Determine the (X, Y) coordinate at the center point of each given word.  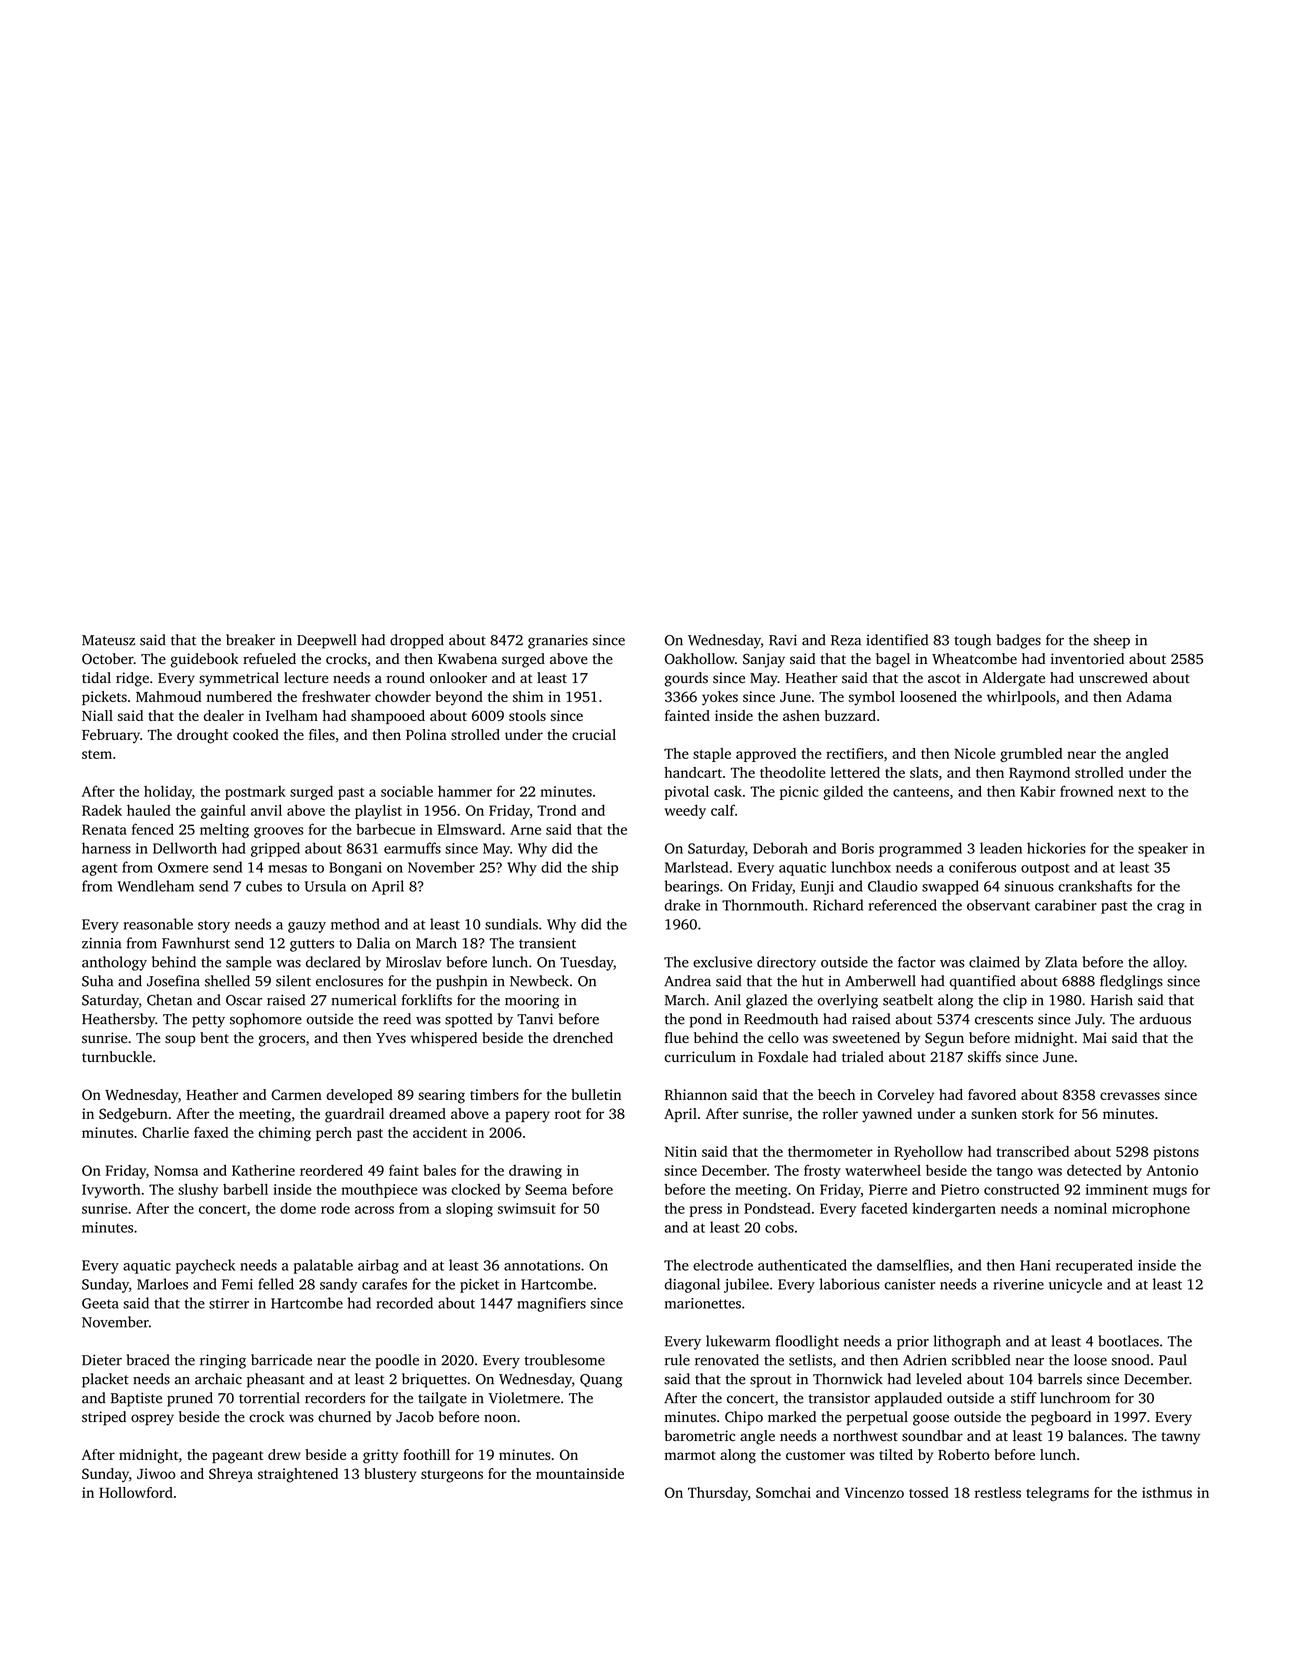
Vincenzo (874, 1492)
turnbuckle (117, 1056)
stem (97, 754)
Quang (601, 1381)
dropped (417, 641)
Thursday (718, 1494)
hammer (465, 791)
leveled (939, 1379)
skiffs (984, 1057)
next (1132, 792)
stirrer (229, 1303)
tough (972, 641)
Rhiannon (696, 1094)
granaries (558, 641)
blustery (390, 1475)
